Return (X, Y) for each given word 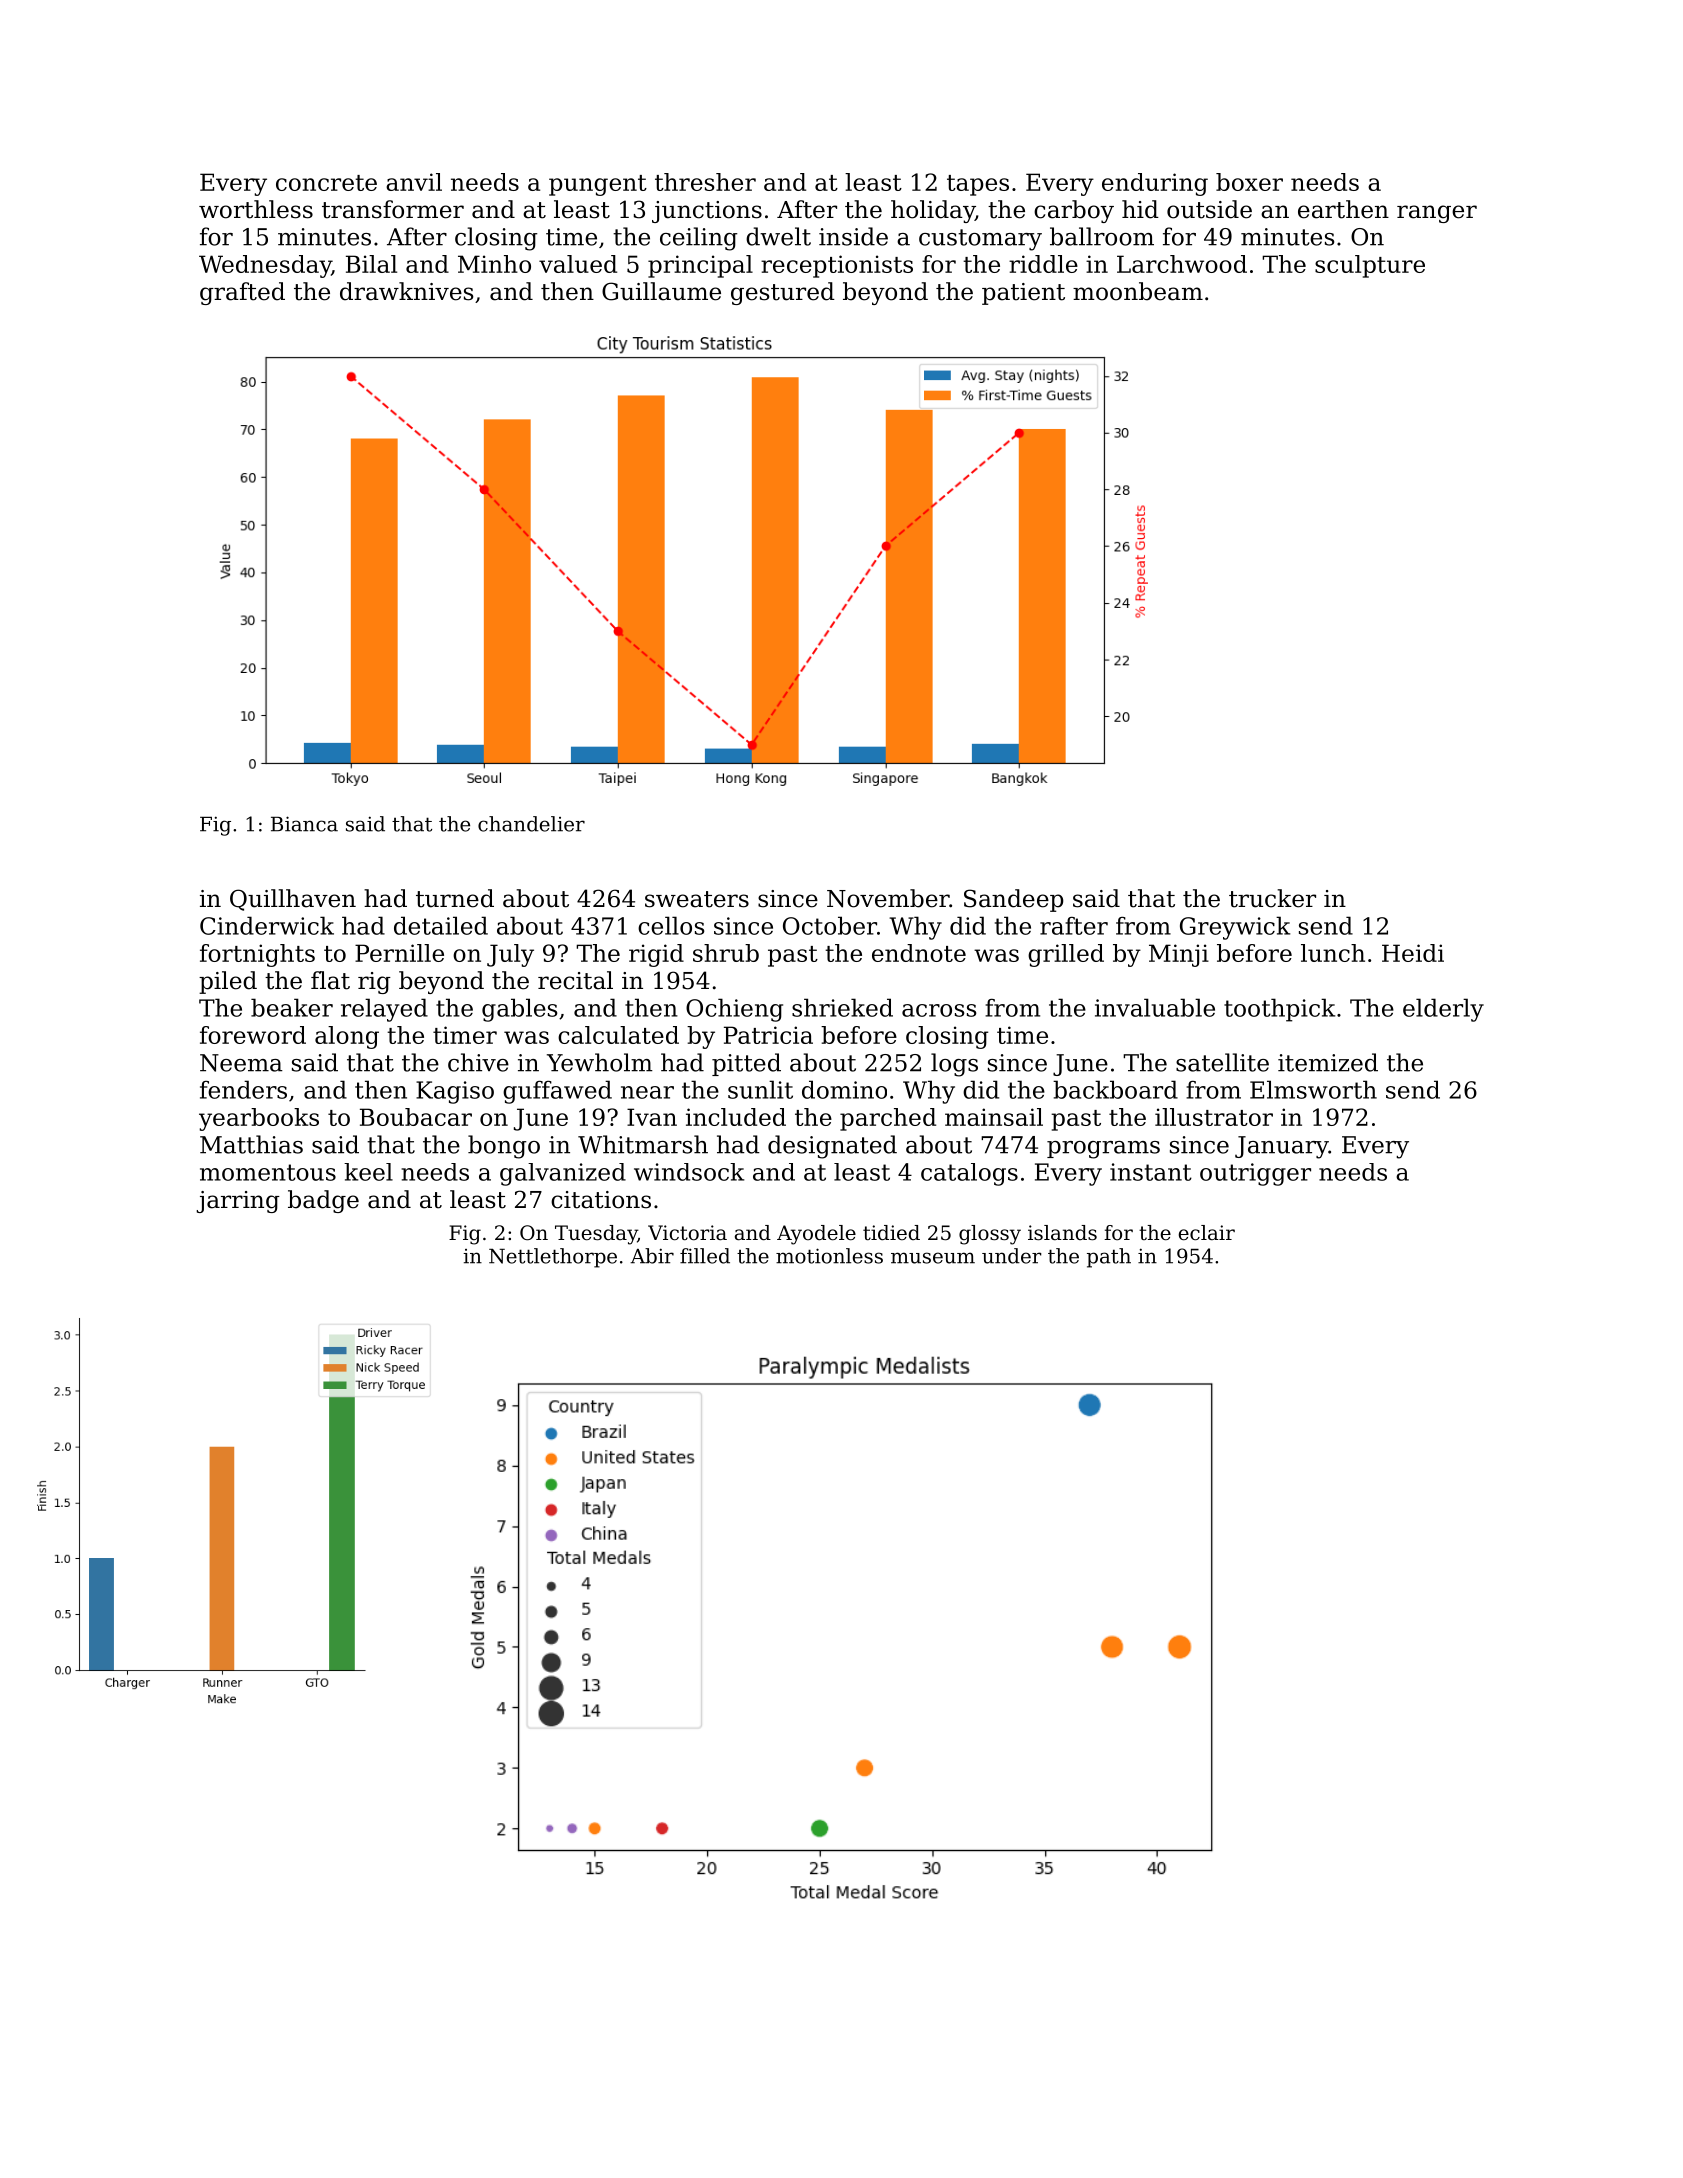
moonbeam (1138, 291)
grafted (242, 293)
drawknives (407, 291)
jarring (238, 1202)
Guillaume (661, 291)
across (939, 1010)
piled (228, 982)
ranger (1437, 214)
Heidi (1413, 953)
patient (1023, 294)
